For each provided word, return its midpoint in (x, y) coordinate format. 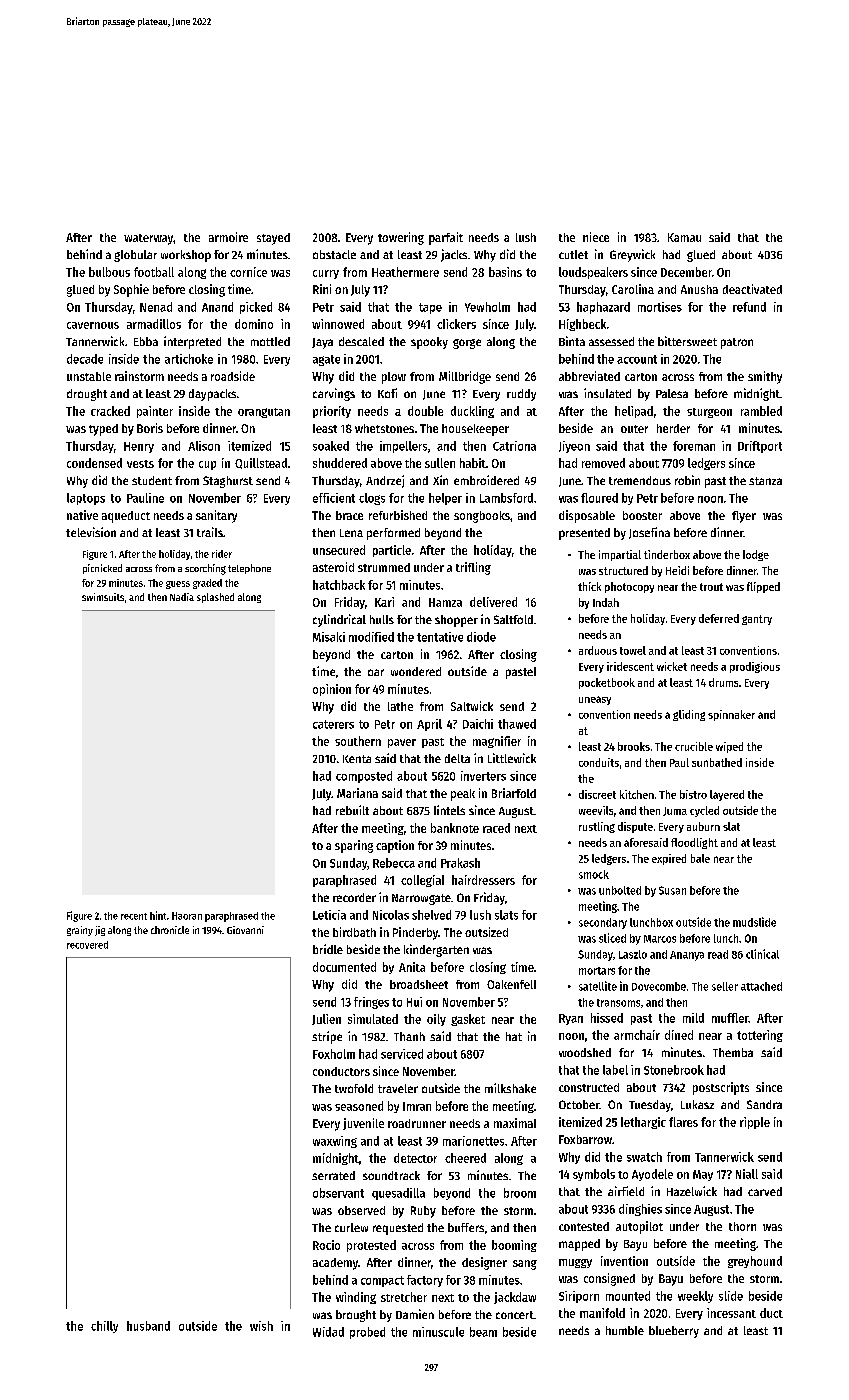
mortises (660, 307)
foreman (694, 446)
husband (148, 1326)
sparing (354, 846)
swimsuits (103, 597)
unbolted (620, 890)
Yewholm (487, 307)
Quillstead (261, 463)
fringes (371, 1003)
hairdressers (483, 880)
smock (594, 874)
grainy (80, 931)
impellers (403, 447)
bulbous (109, 272)
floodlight (694, 843)
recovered (87, 945)
